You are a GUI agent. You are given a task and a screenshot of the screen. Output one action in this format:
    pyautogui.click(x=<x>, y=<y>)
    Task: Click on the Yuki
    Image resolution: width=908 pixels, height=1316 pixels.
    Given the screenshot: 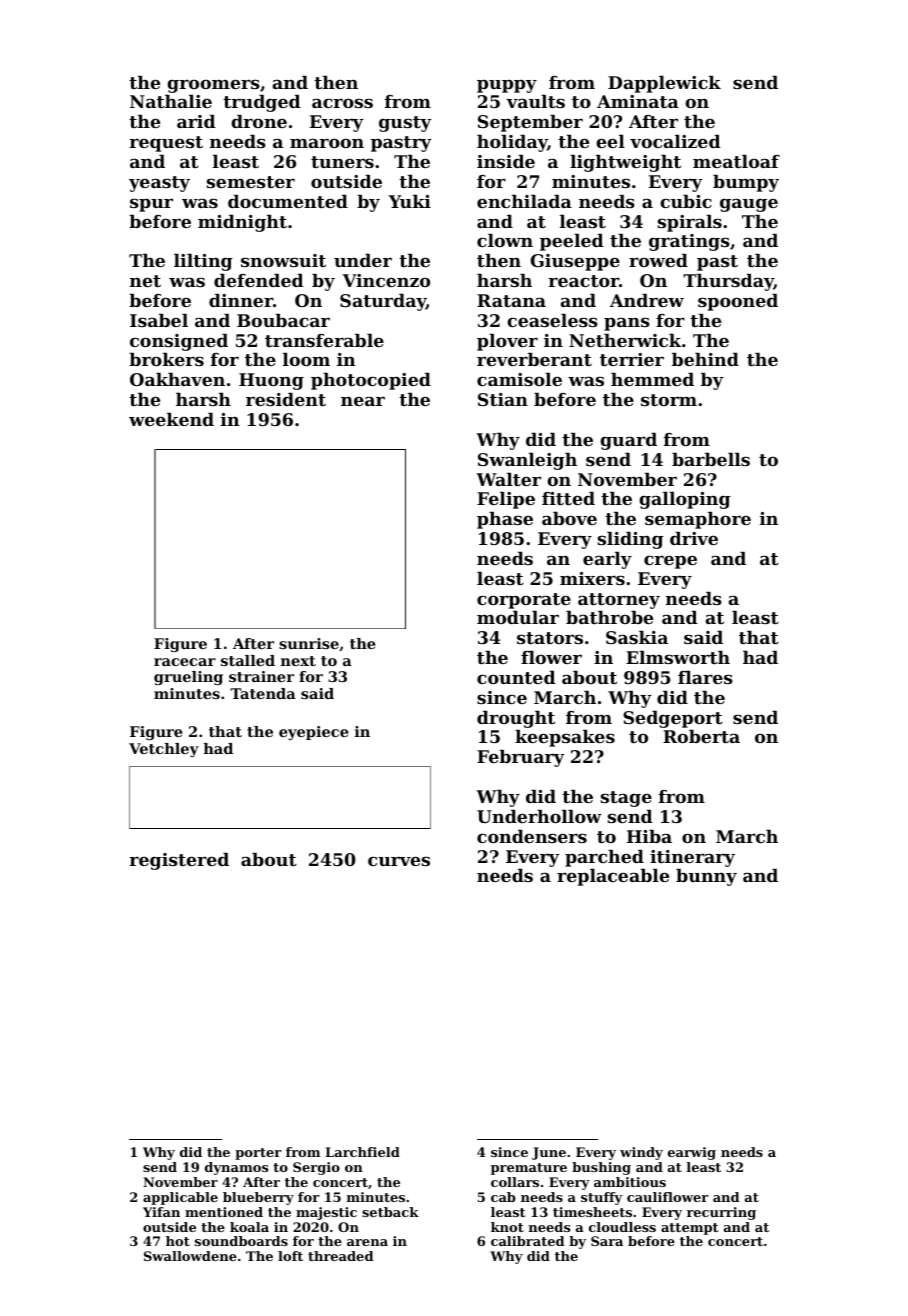 What is the action you would take?
    pyautogui.click(x=409, y=201)
